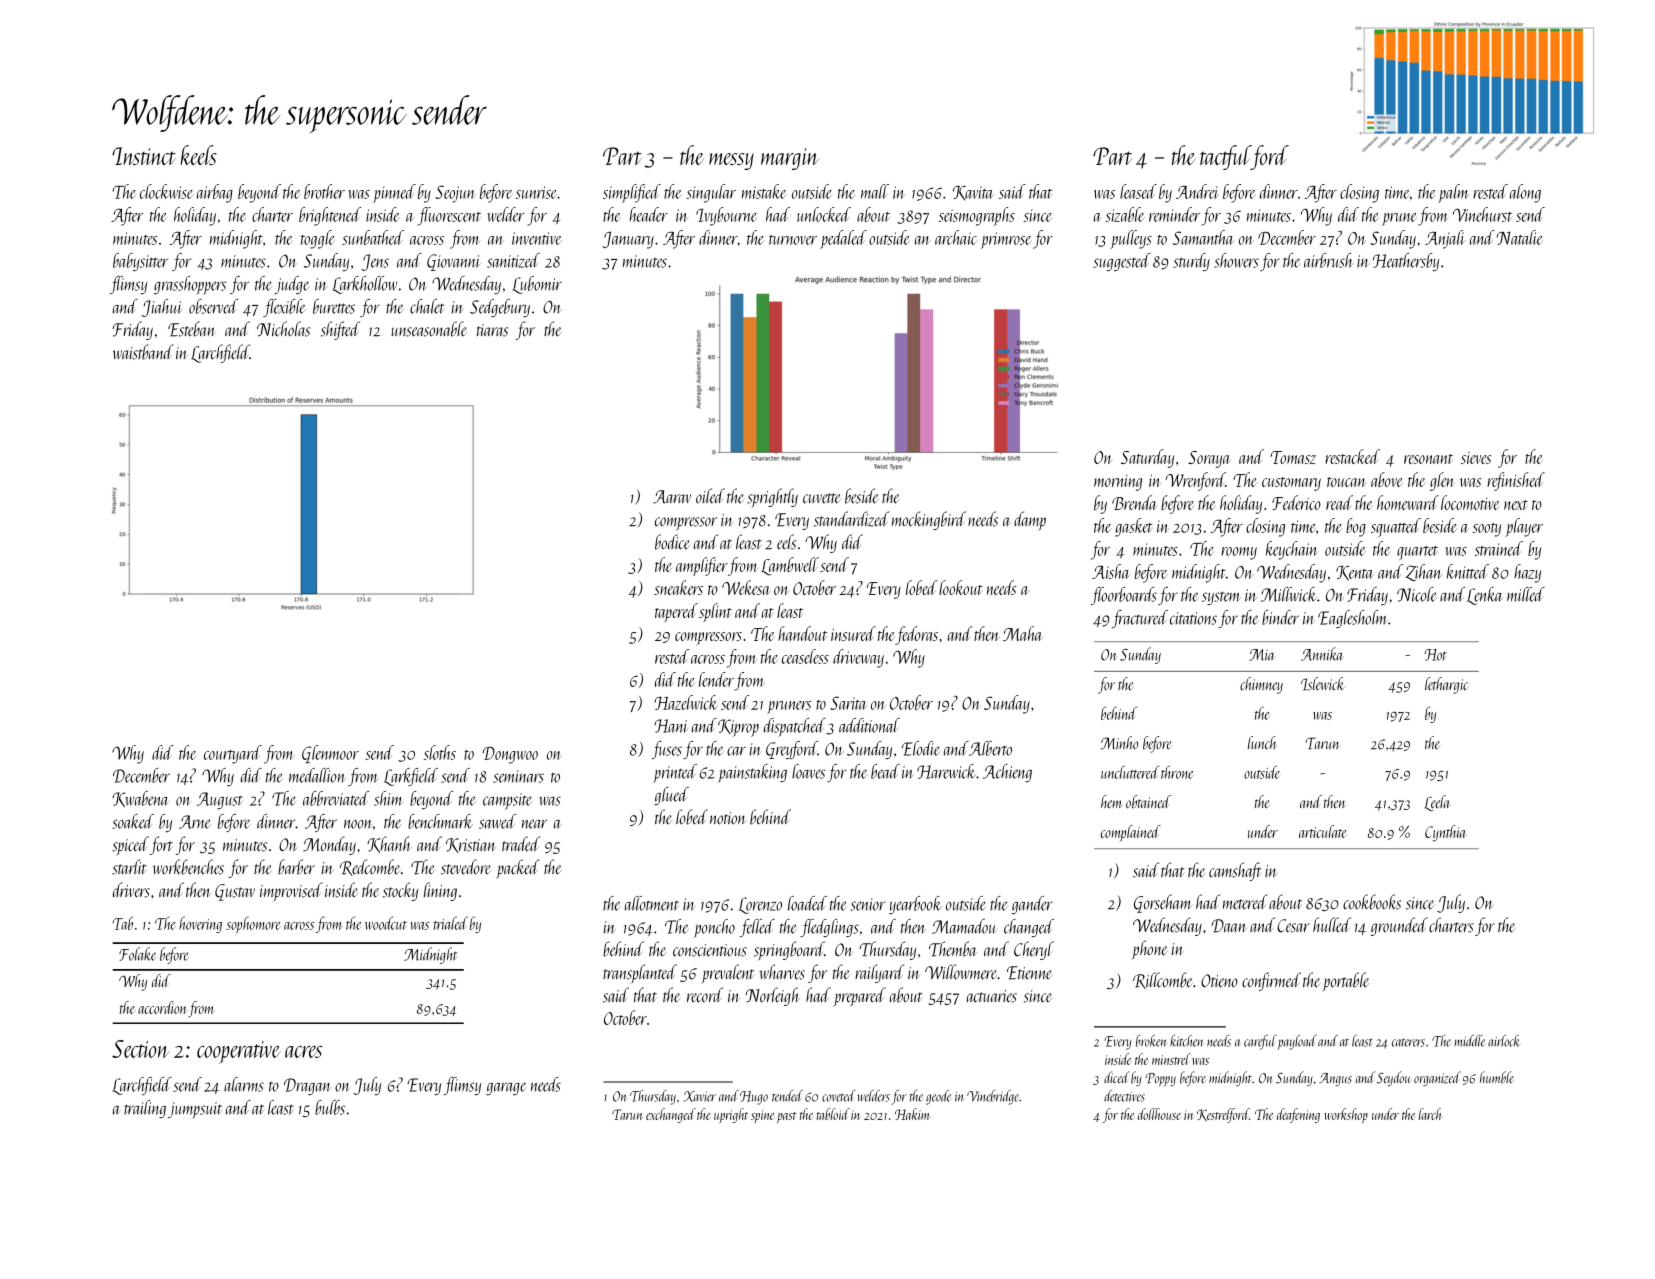 This page has height=1279, width=1655. I want to click on garage, so click(506, 1088).
